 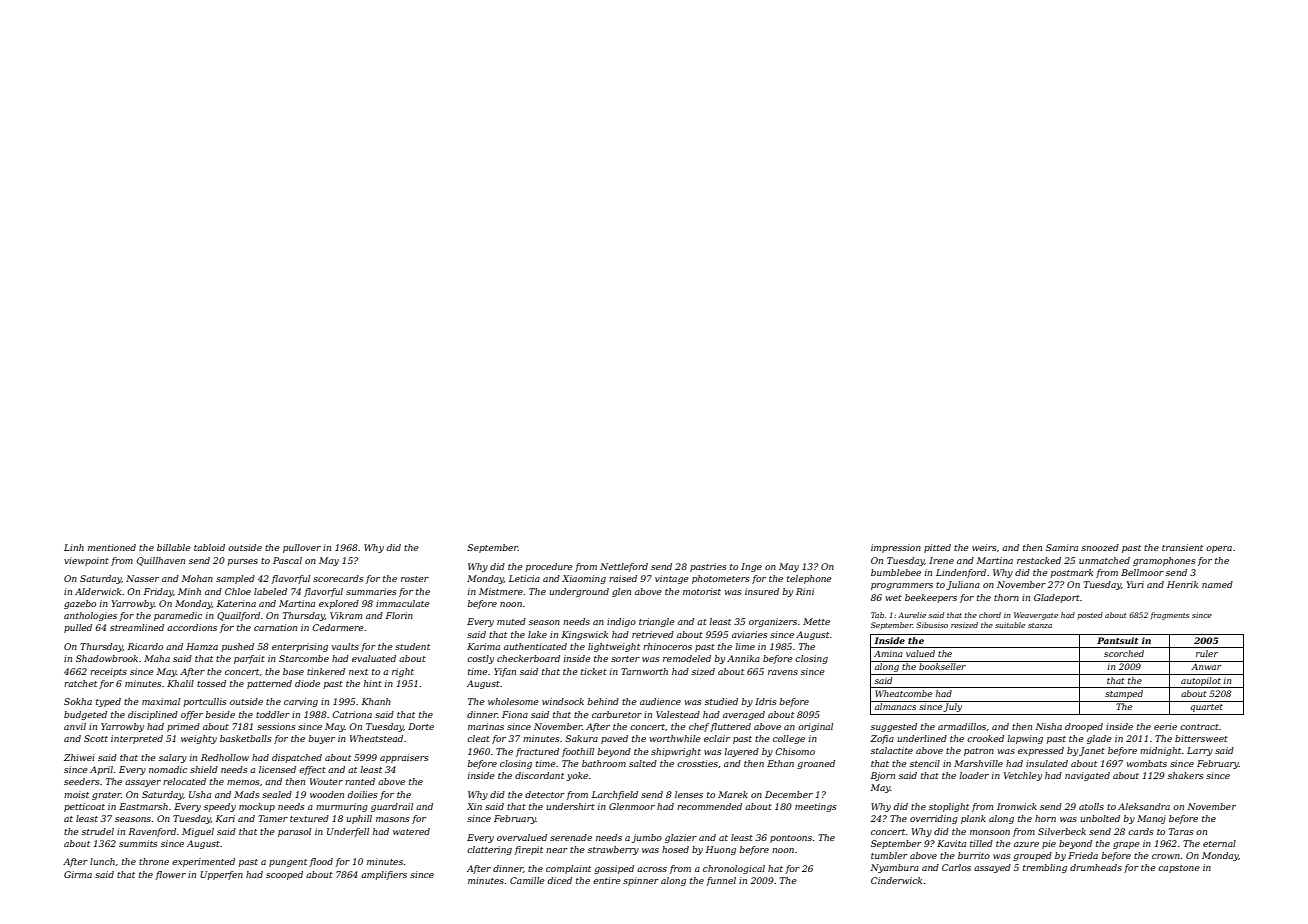 What do you see at coordinates (617, 714) in the screenshot?
I see `carburetor` at bounding box center [617, 714].
